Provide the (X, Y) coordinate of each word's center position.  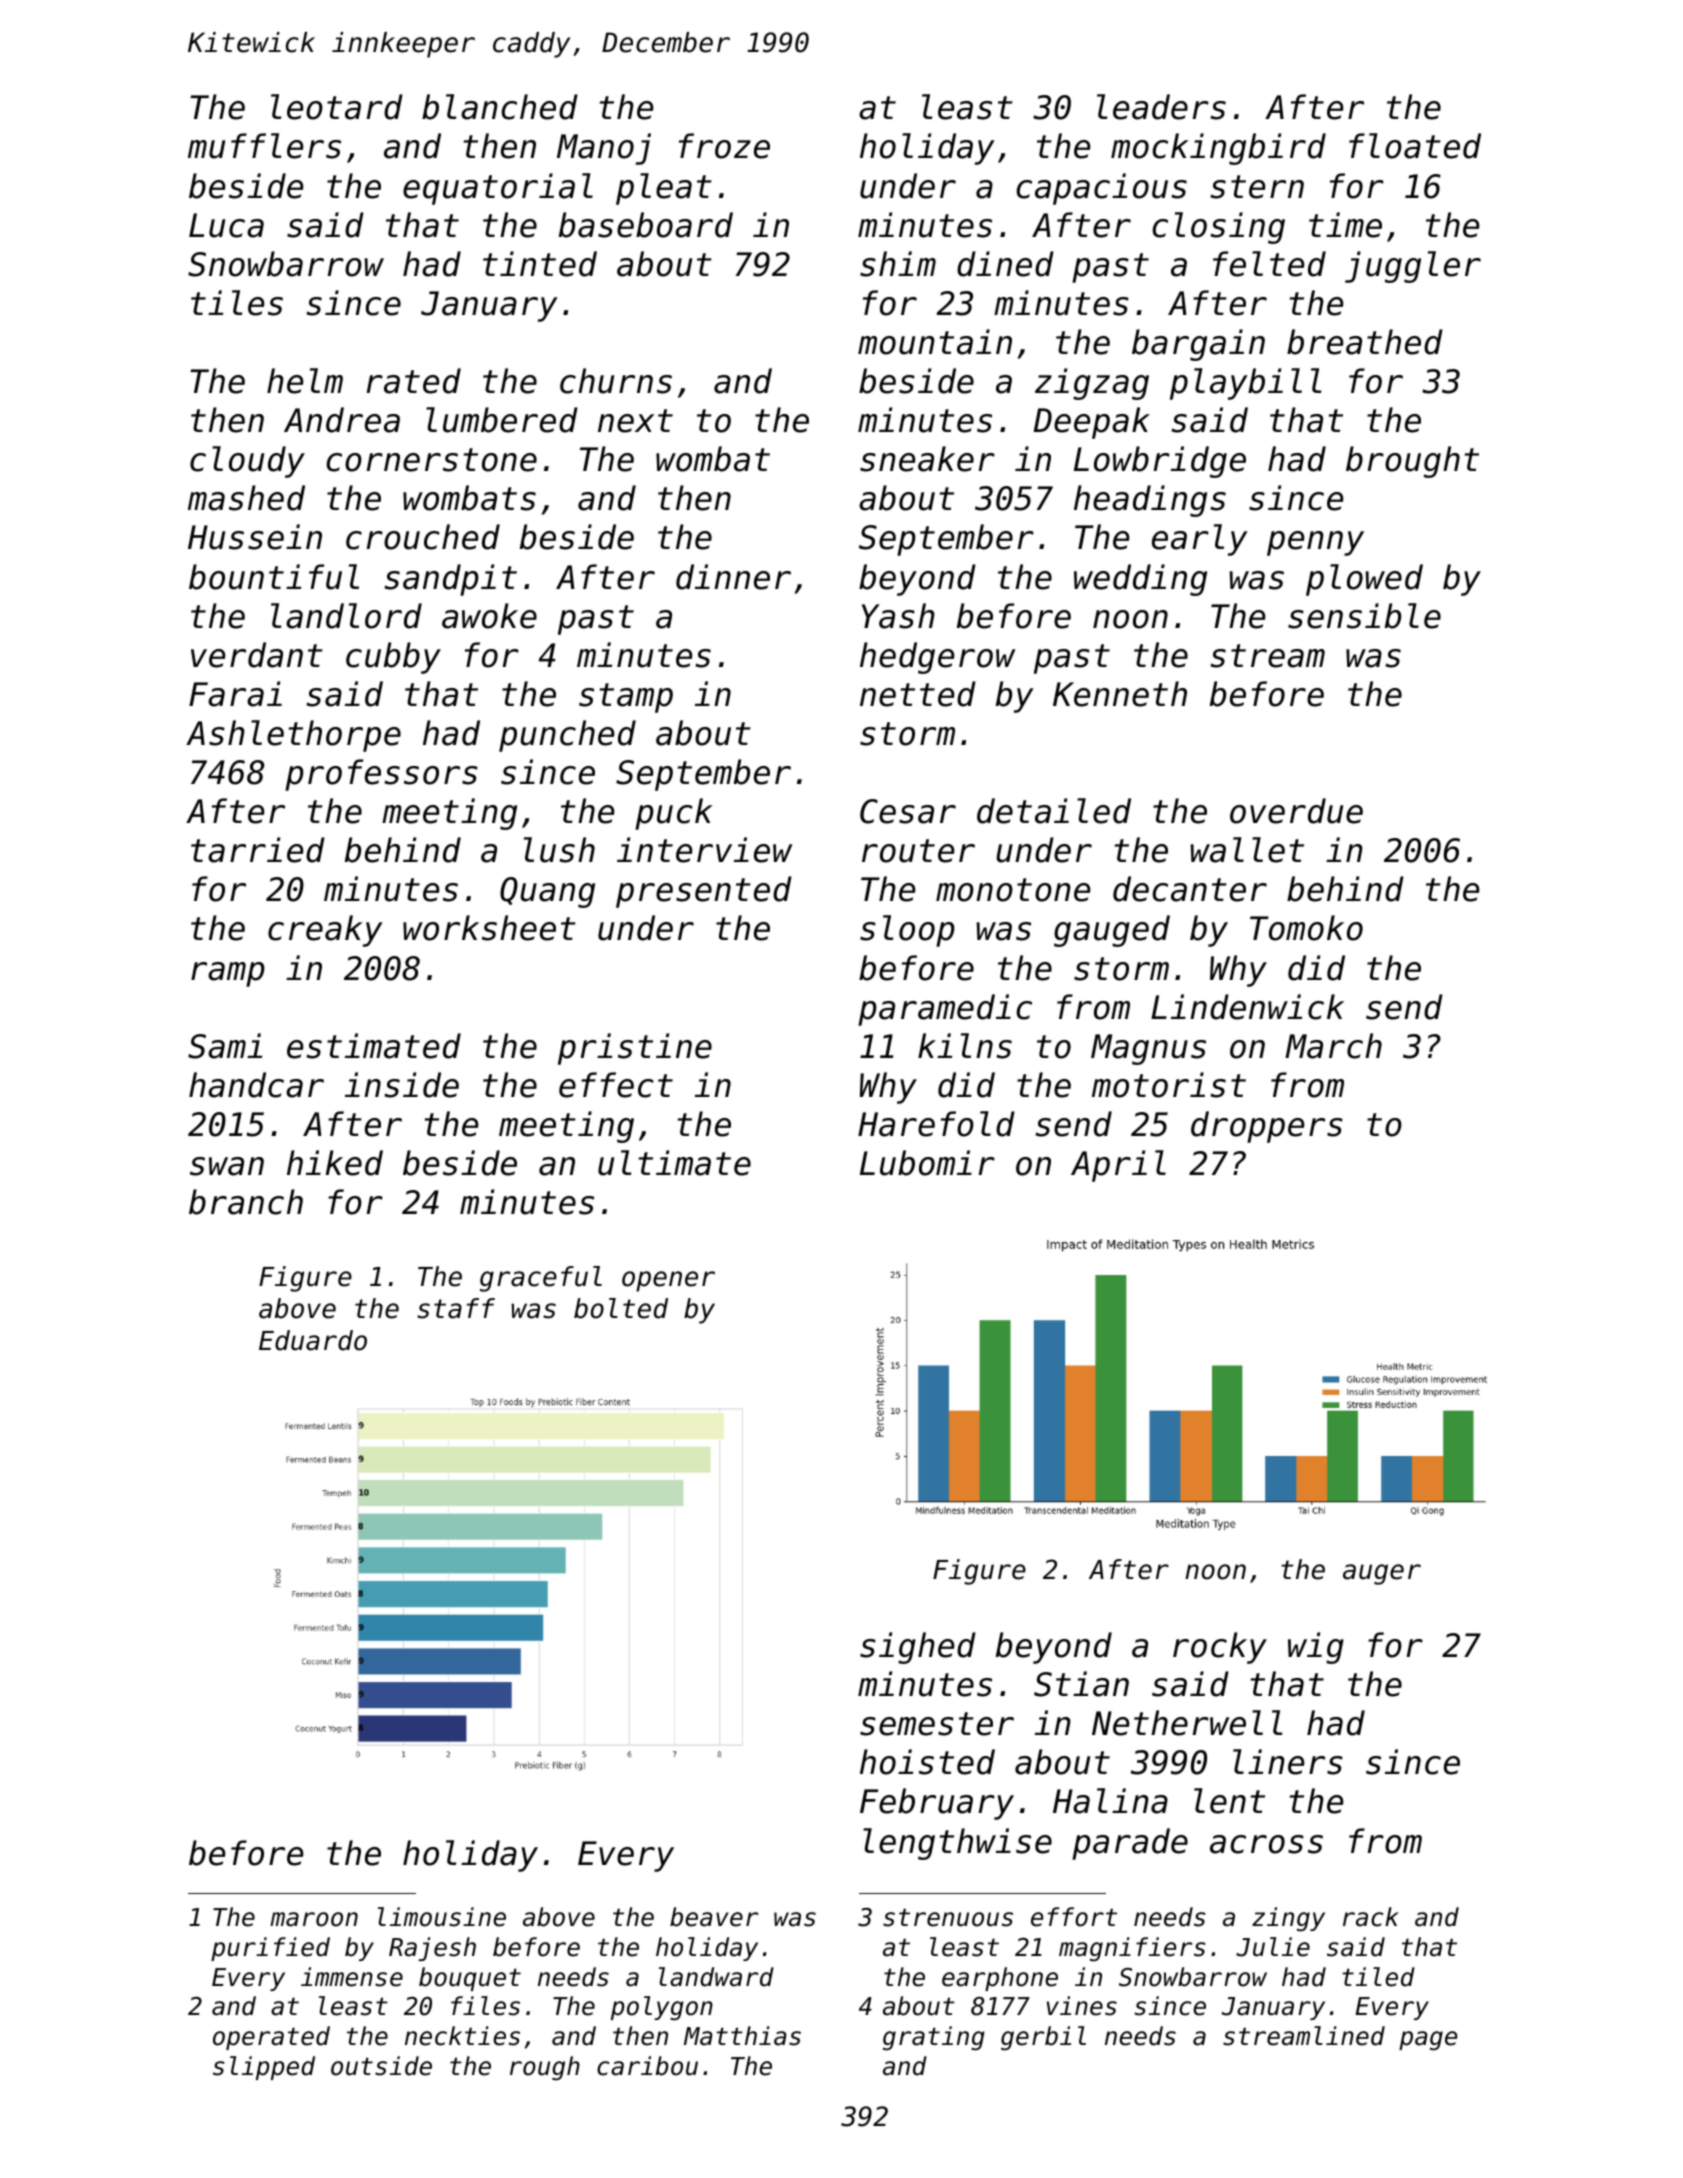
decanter (1190, 889)
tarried (258, 850)
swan (227, 1166)
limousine (442, 1917)
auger (1382, 1574)
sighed (918, 1648)
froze (724, 146)
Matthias (742, 2036)
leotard (337, 107)
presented (704, 892)
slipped (264, 2068)
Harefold (936, 1124)
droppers (1267, 1127)
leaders (1161, 107)
